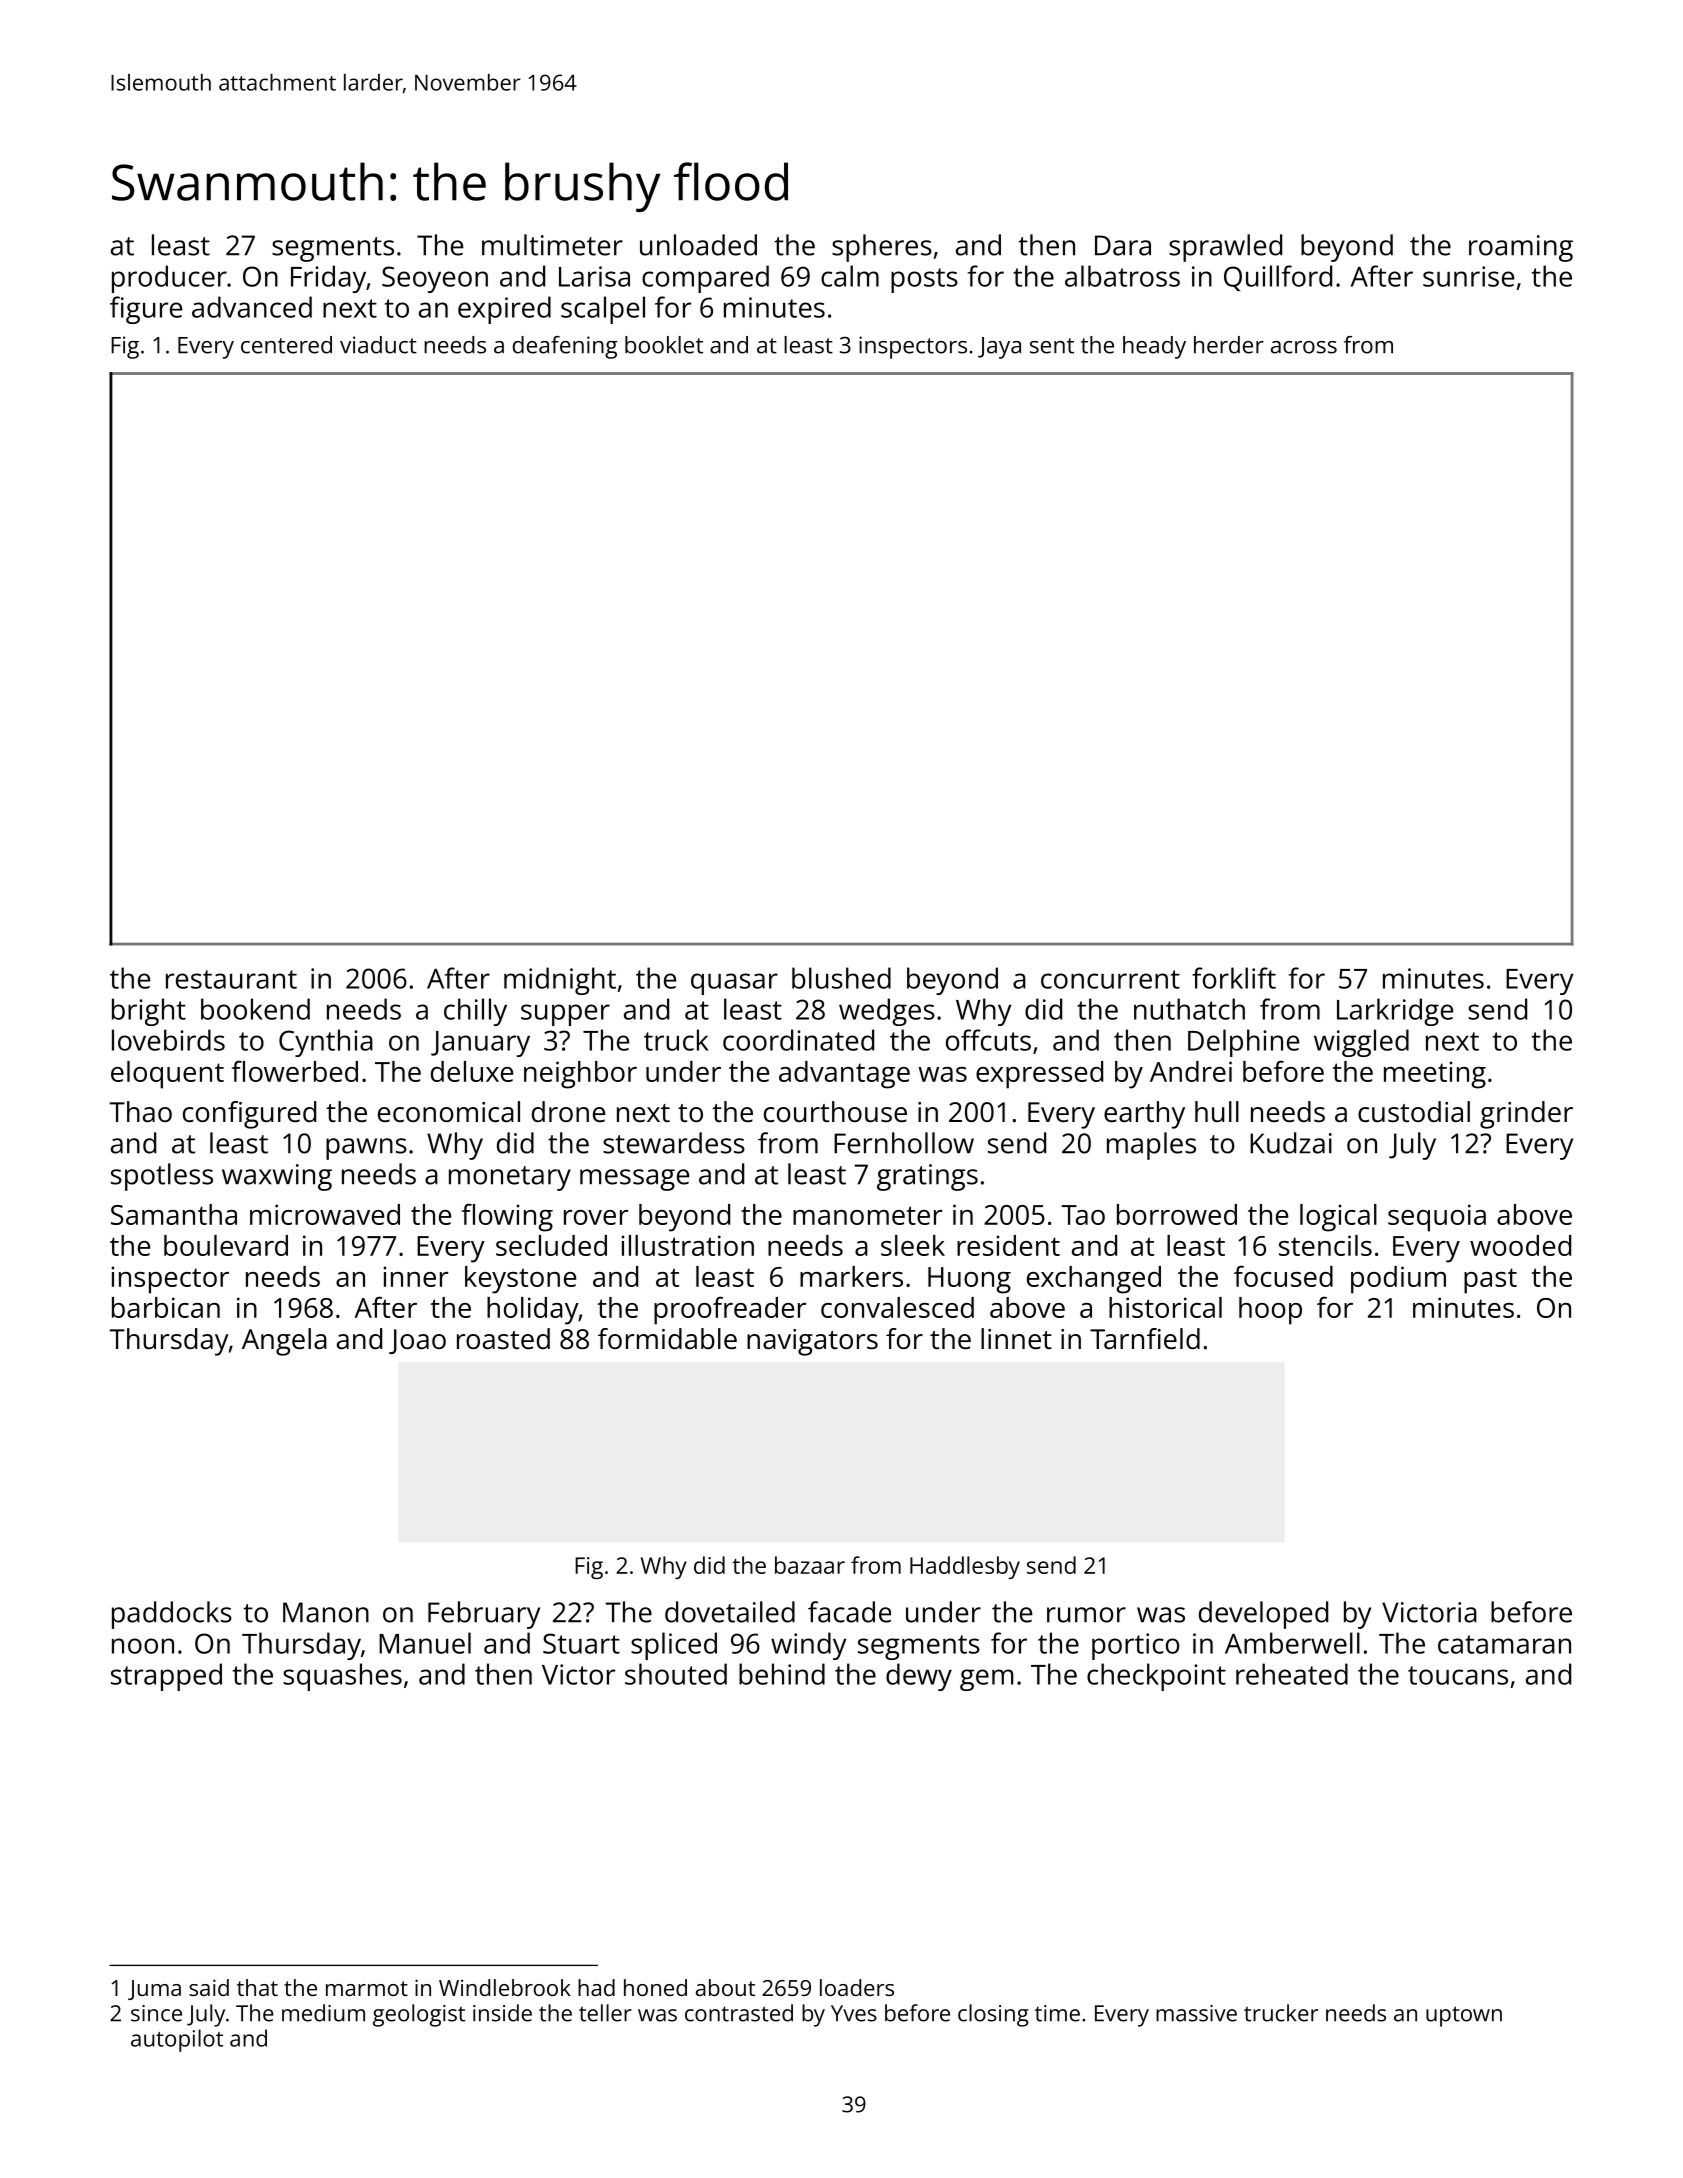 This document has height=2178, width=1683. Describe the element at coordinates (1283, 1276) in the document. I see `focused` at that location.
